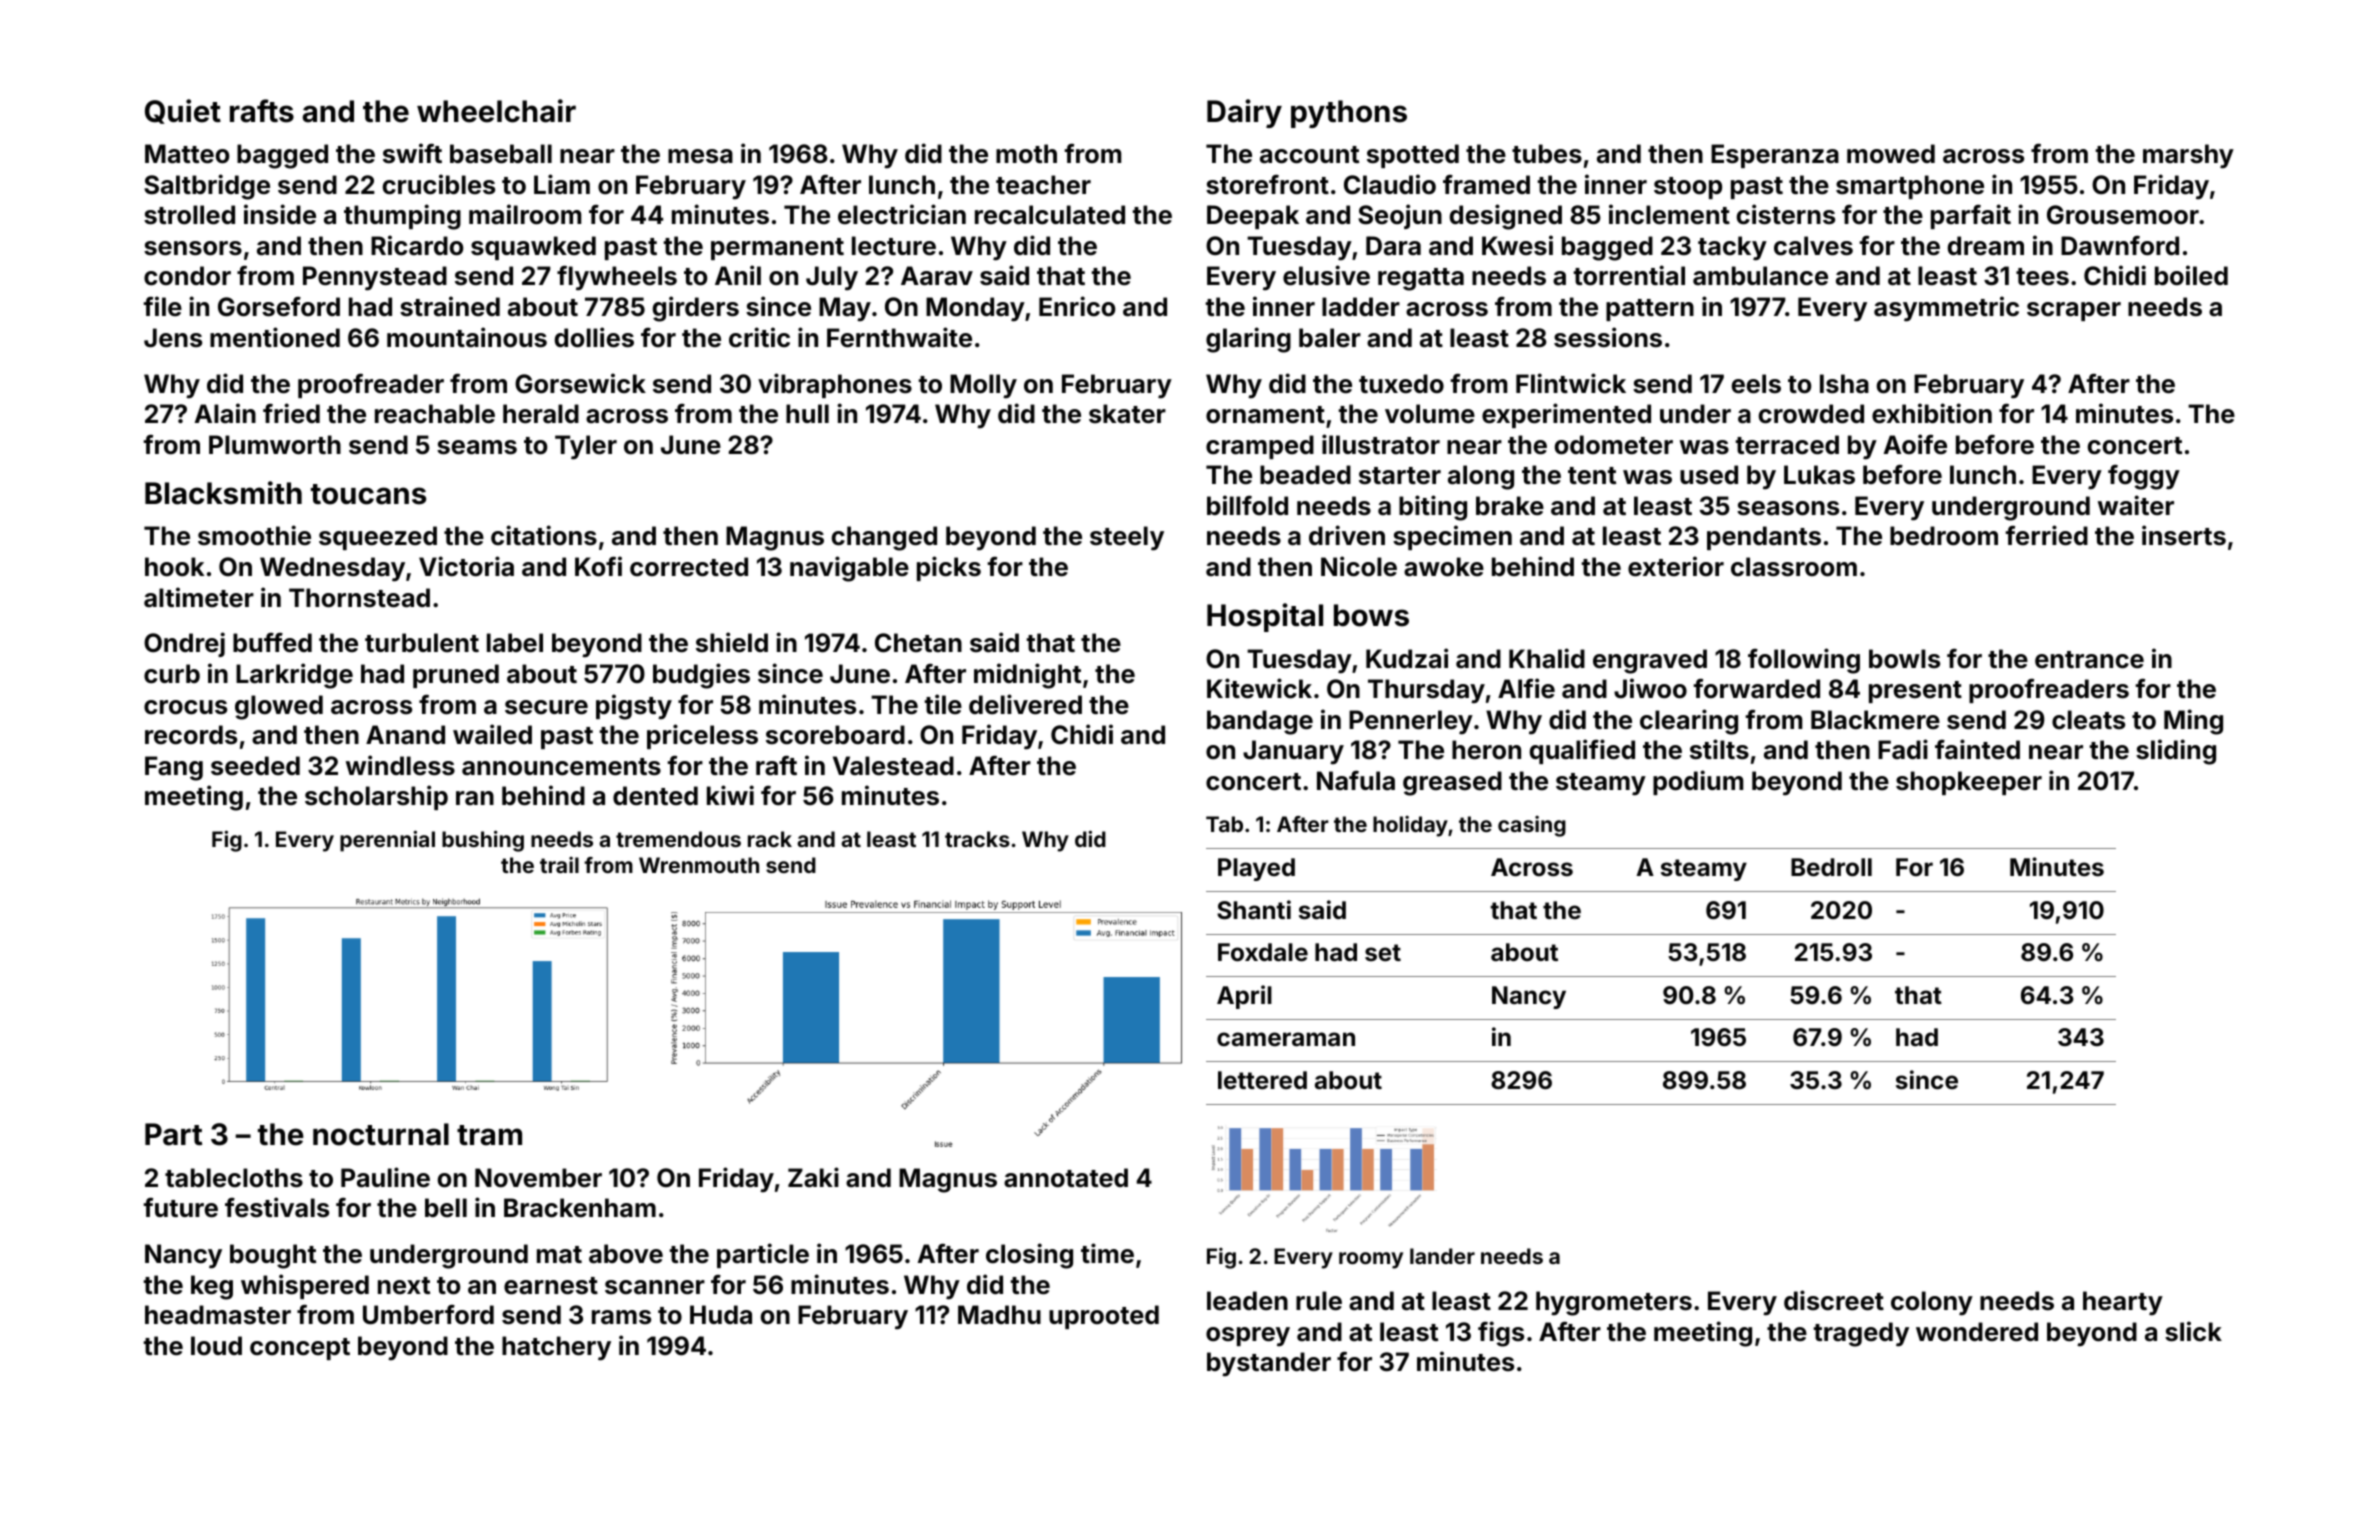 This page has height=1540, width=2380. What do you see at coordinates (216, 1345) in the page?
I see `loud` at bounding box center [216, 1345].
